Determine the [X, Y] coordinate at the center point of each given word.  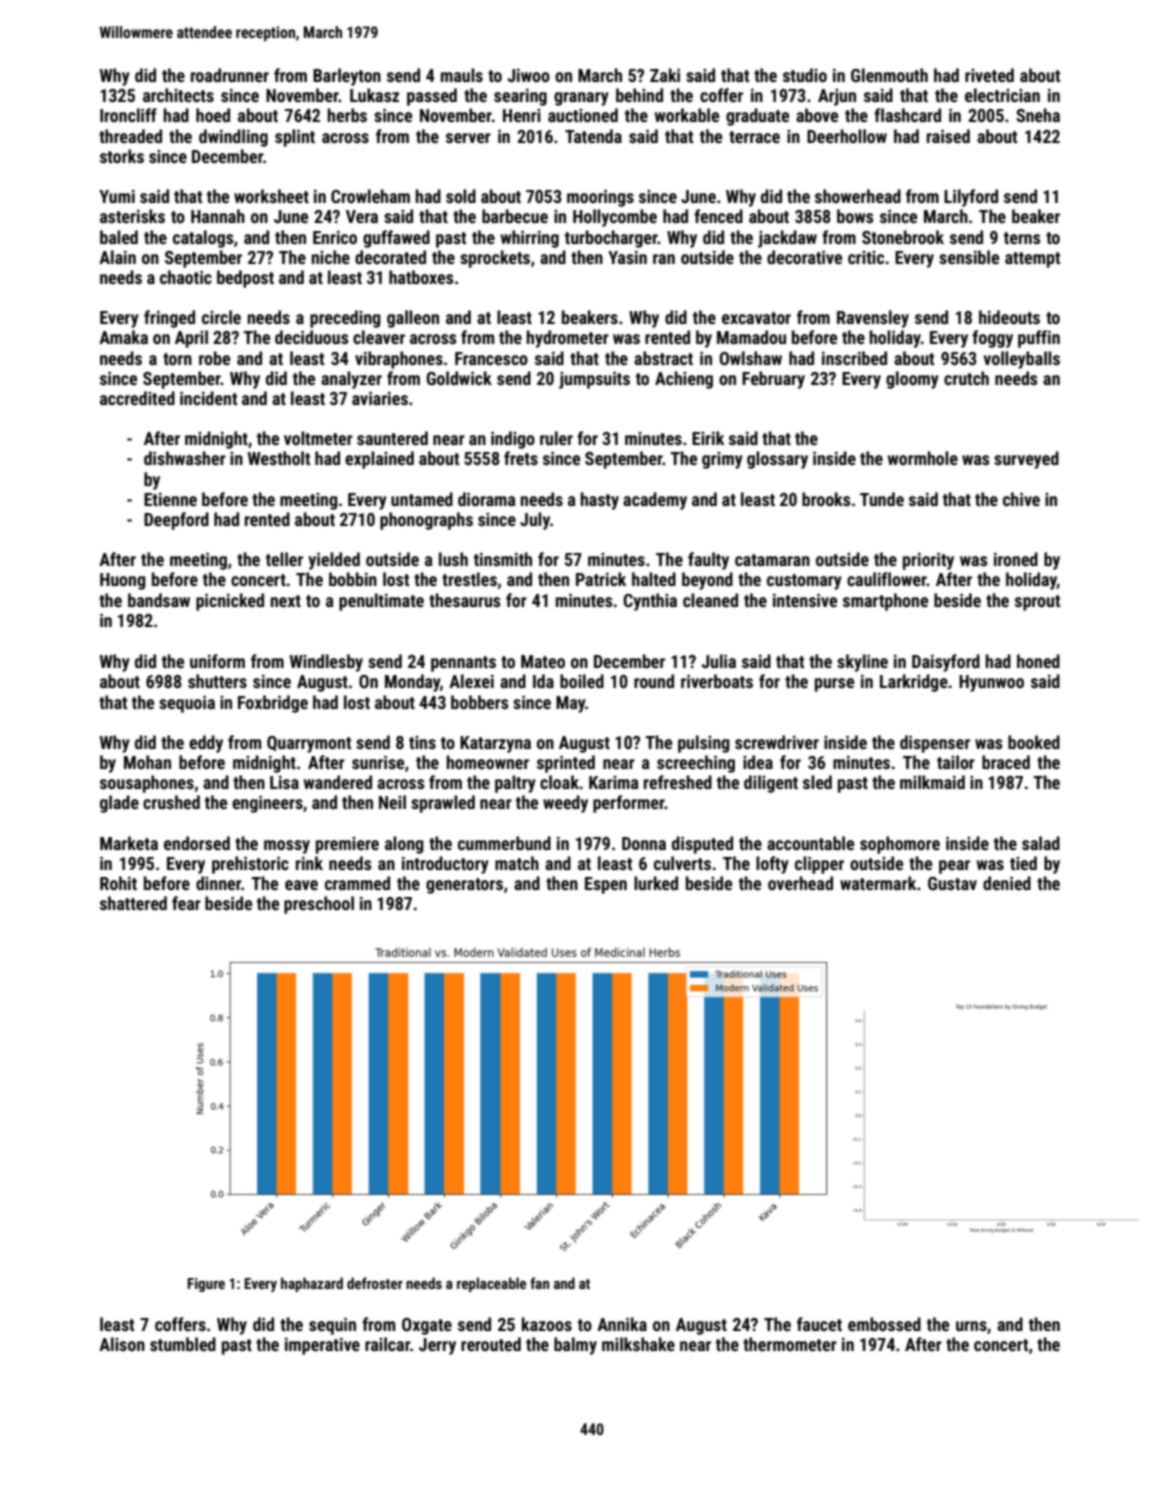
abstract [663, 358]
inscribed [854, 358]
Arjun [837, 97]
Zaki [665, 75]
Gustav [952, 883]
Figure [206, 1285]
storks [122, 156]
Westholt [278, 458]
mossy [287, 847]
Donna [644, 843]
